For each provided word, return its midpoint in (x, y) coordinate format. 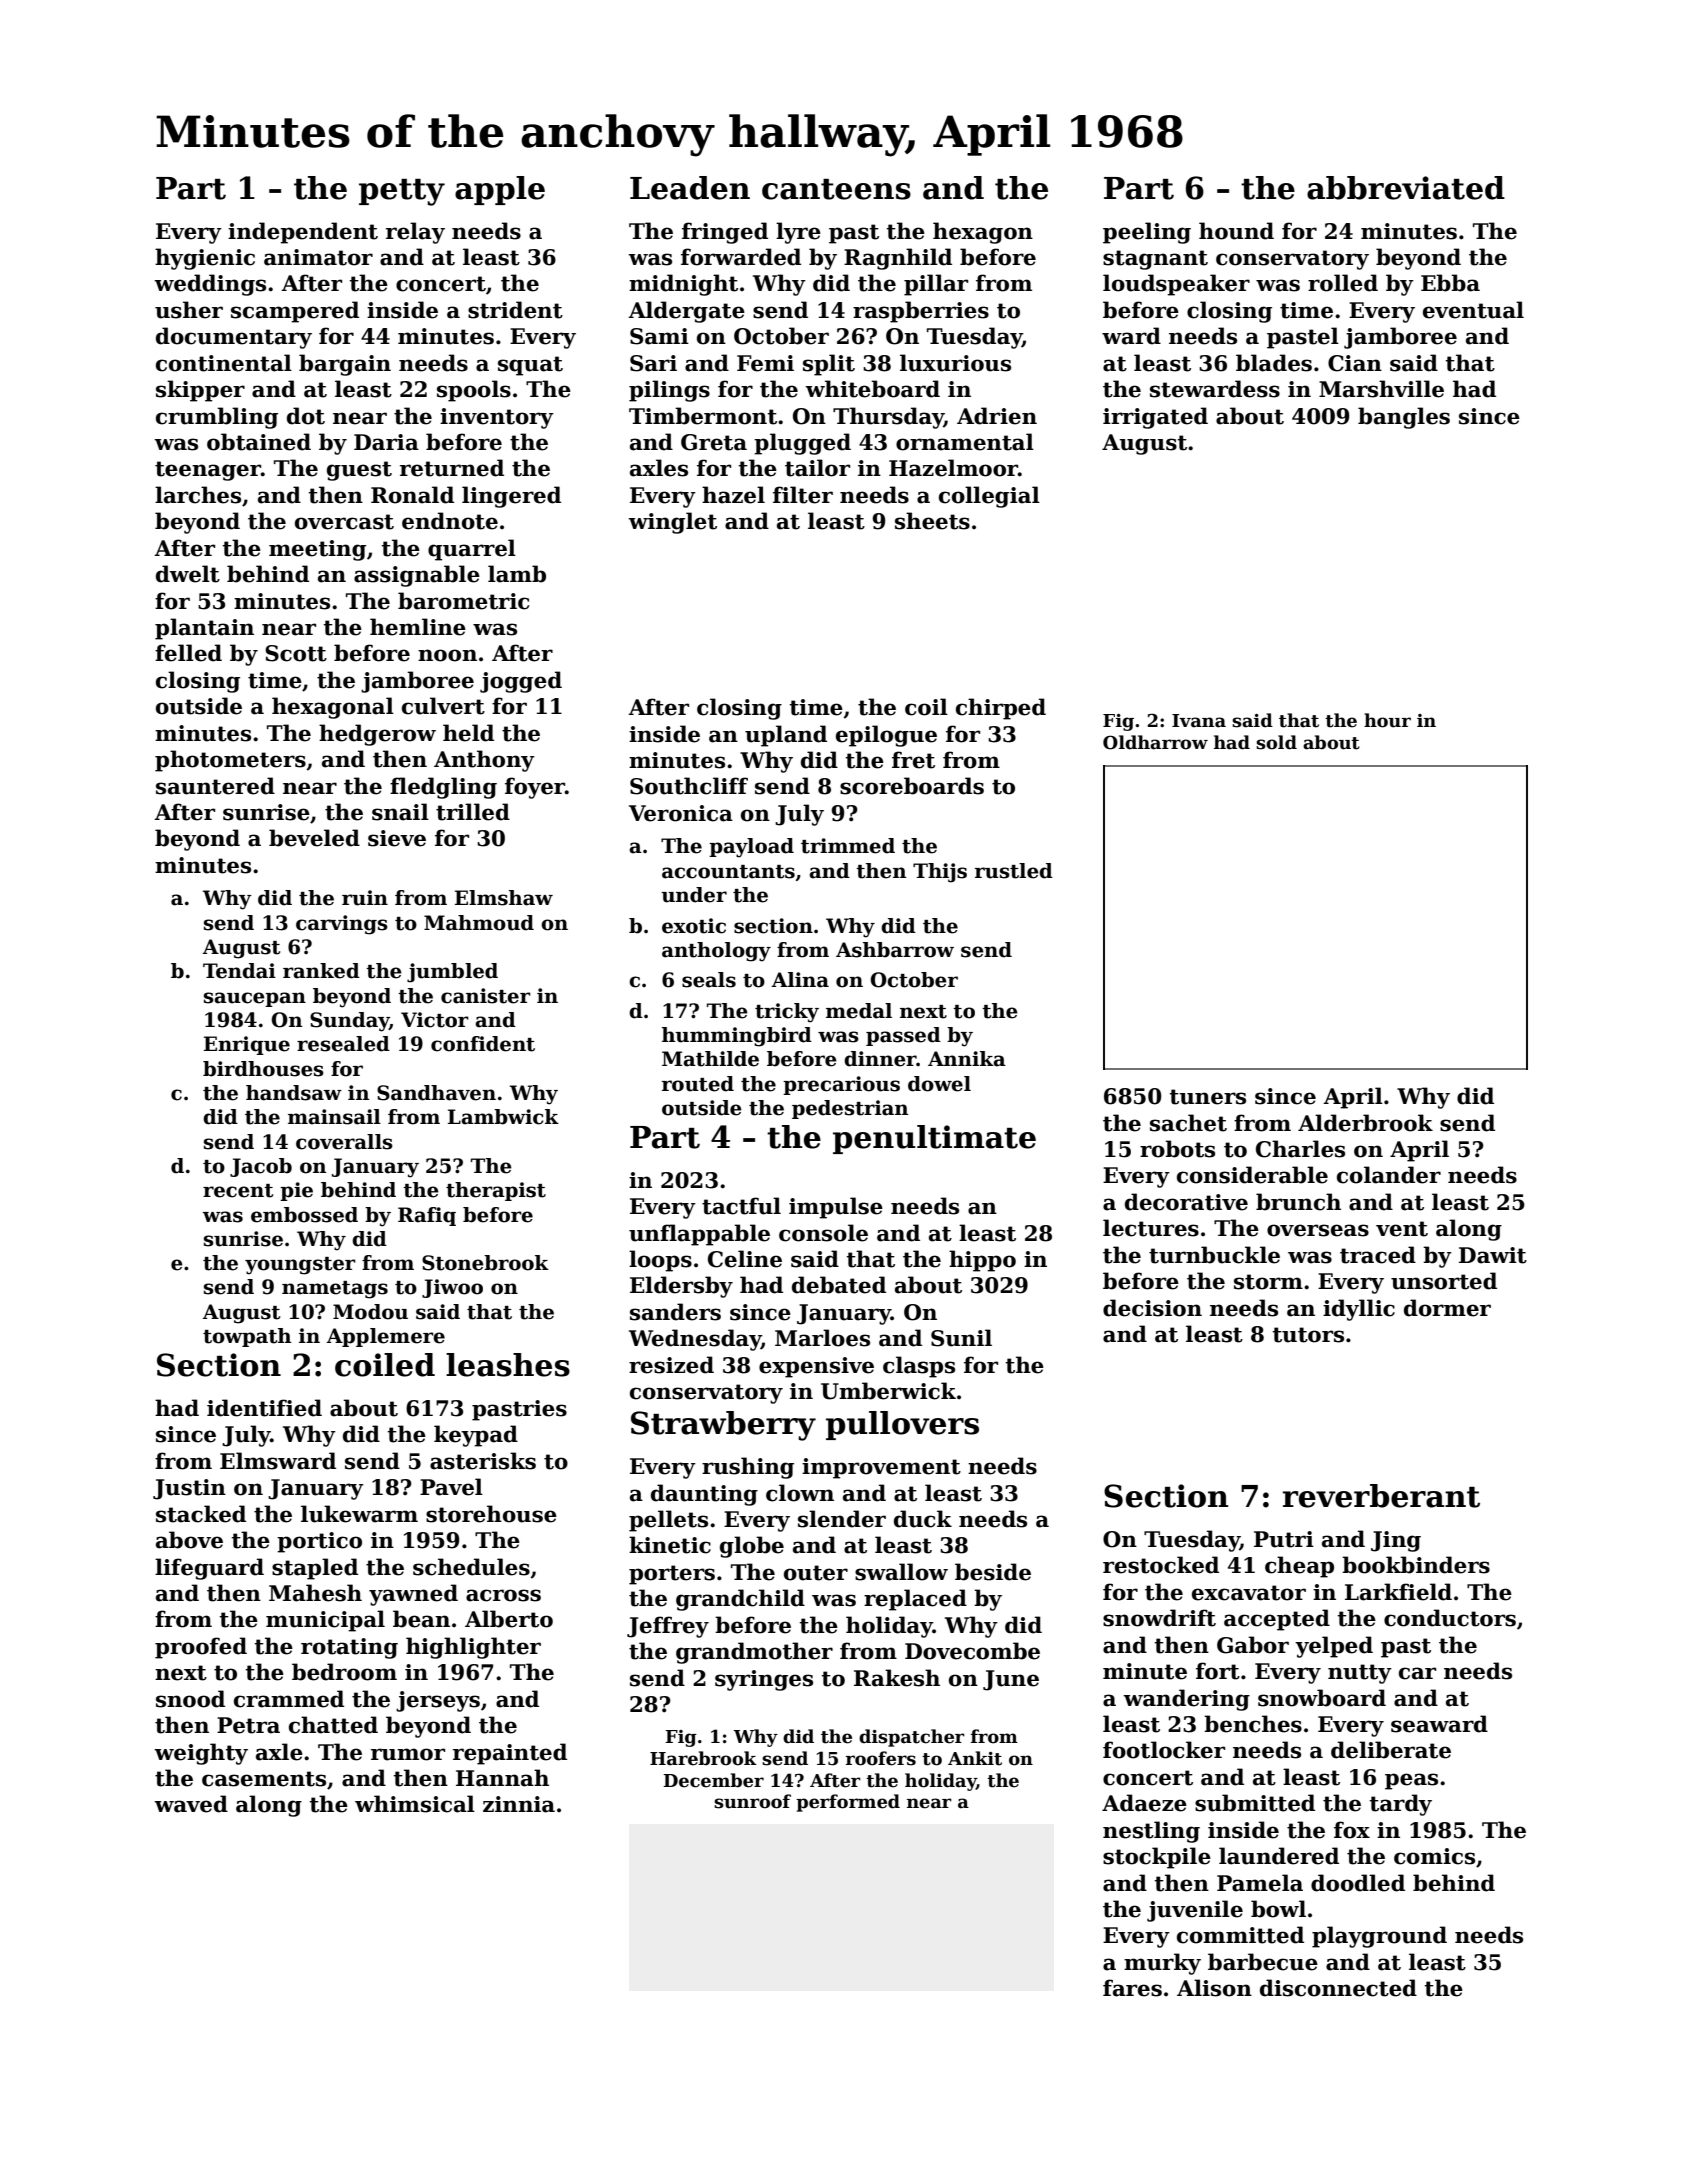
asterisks (483, 1461)
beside (993, 1572)
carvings (342, 925)
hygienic (205, 259)
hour (1387, 720)
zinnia (519, 1804)
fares (1132, 1988)
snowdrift (1159, 1618)
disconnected (1338, 1988)
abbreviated (1406, 188)
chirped (1001, 709)
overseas (1318, 1230)
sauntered (215, 786)
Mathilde (710, 1059)
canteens (836, 189)
